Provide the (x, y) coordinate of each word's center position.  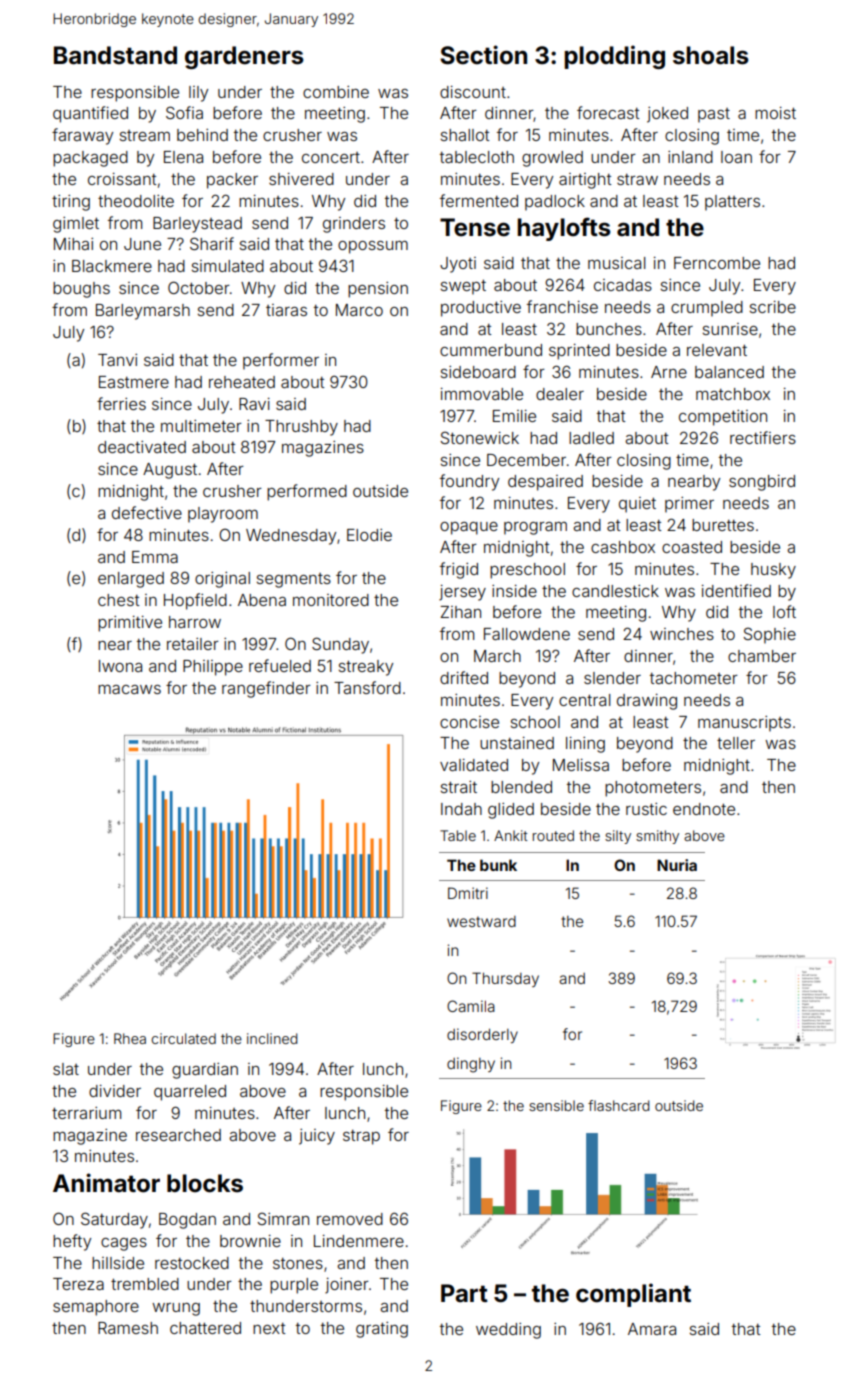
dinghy (471, 1065)
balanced (729, 372)
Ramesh (128, 1328)
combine (336, 92)
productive (481, 309)
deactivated (142, 447)
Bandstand (115, 55)
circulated (183, 1038)
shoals (711, 55)
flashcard (619, 1105)
